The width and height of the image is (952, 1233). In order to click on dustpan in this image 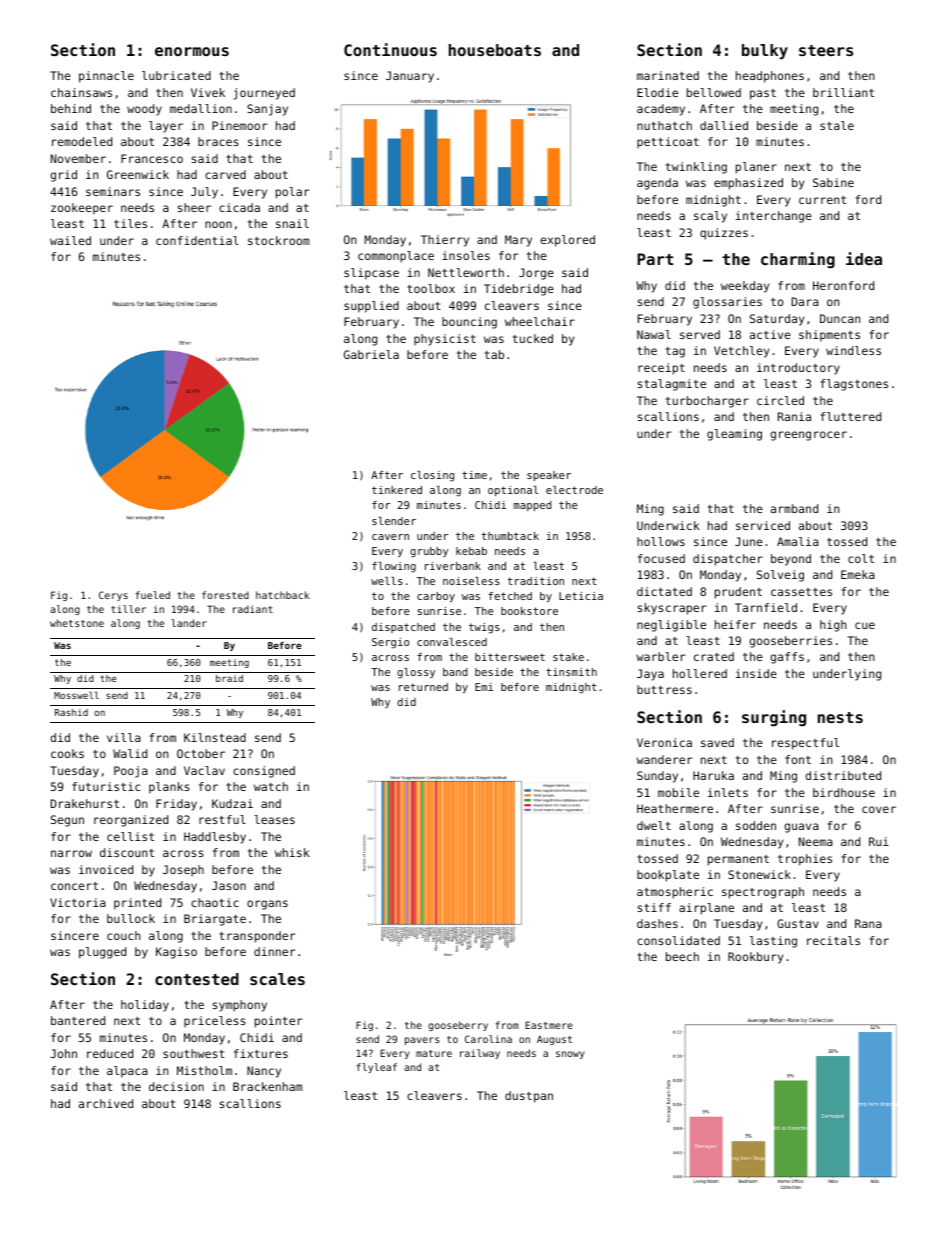, I will do `click(529, 1097)`.
